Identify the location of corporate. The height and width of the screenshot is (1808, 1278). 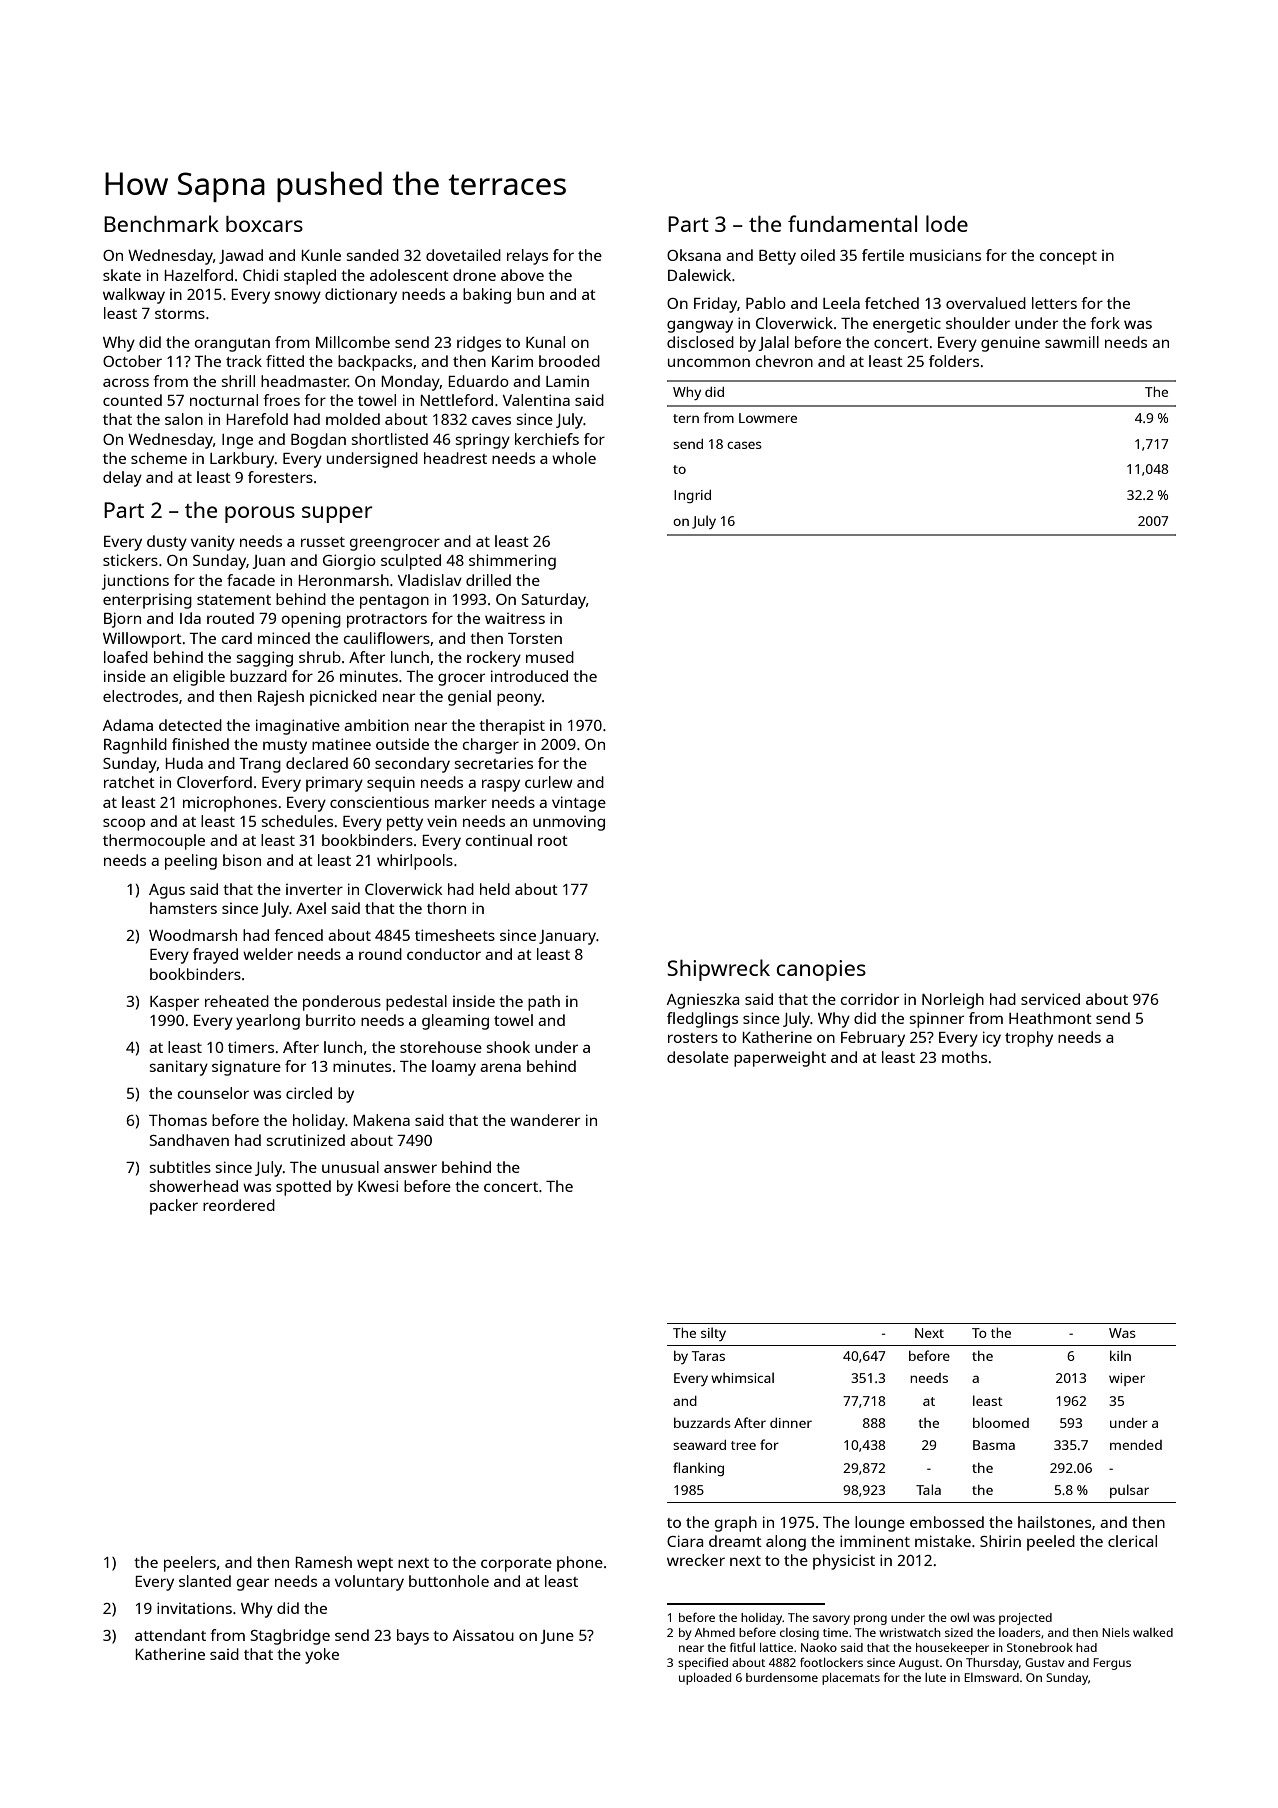
(516, 1565).
